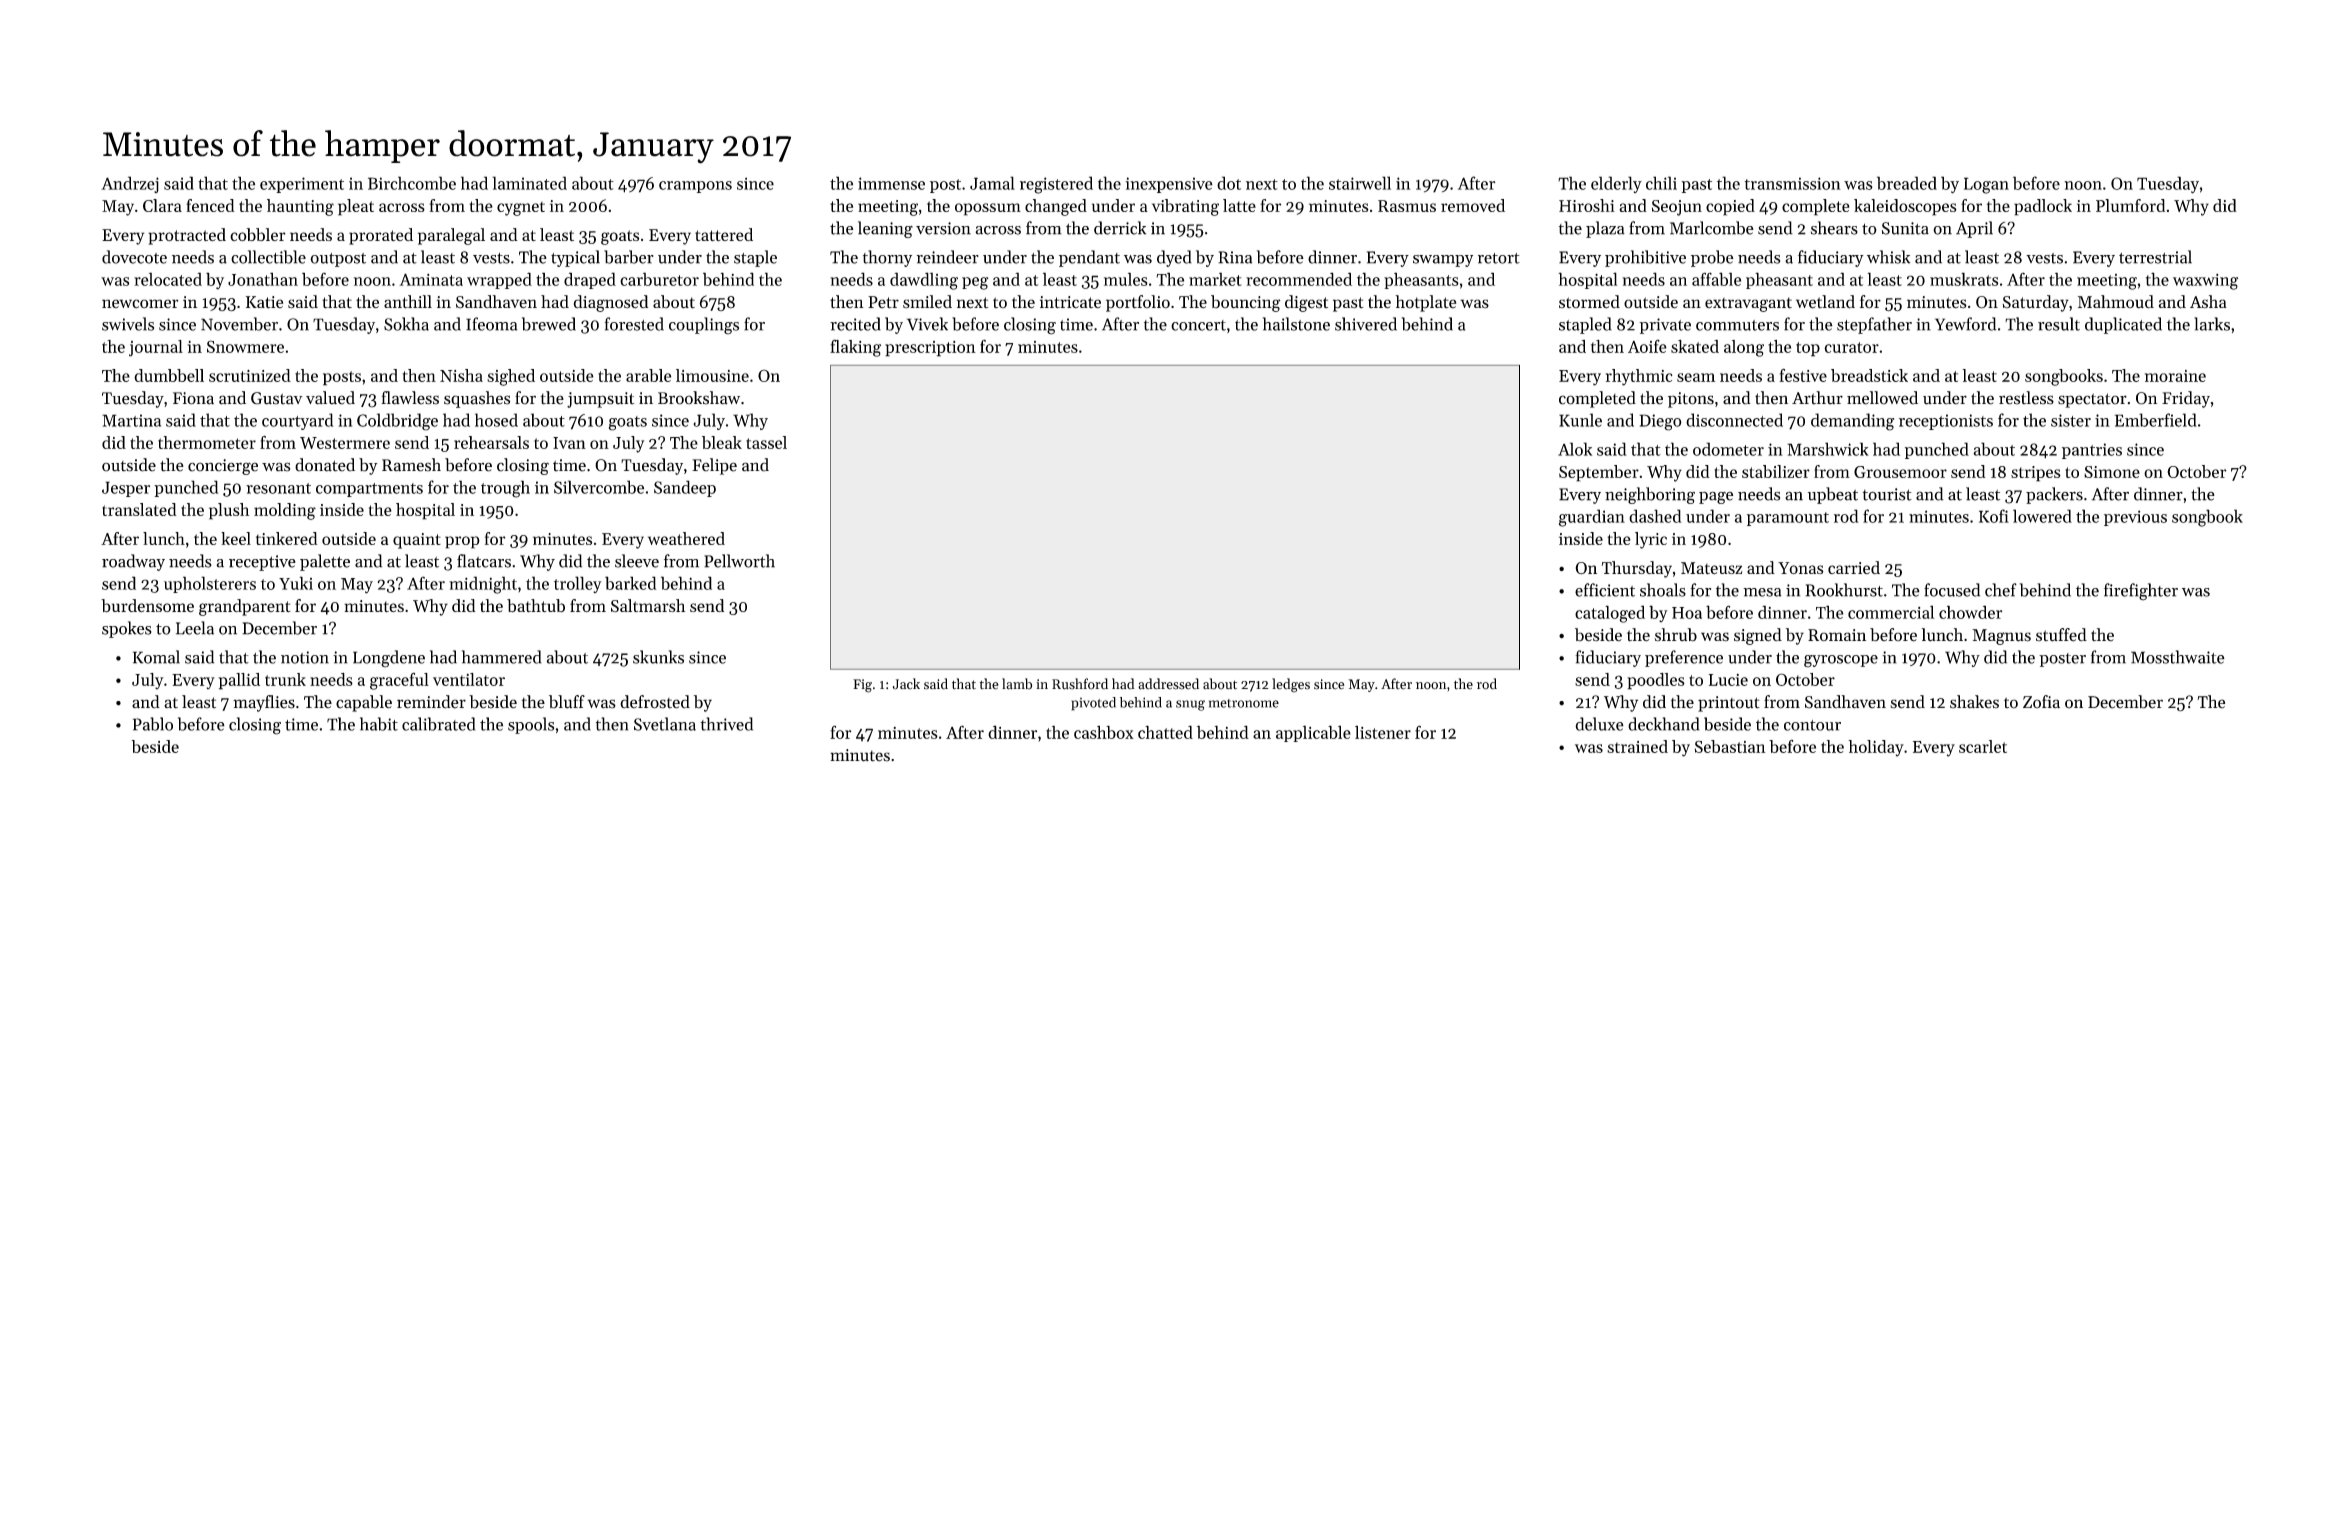 Image resolution: width=2350 pixels, height=1521 pixels. What do you see at coordinates (655, 702) in the screenshot?
I see `defrosted` at bounding box center [655, 702].
